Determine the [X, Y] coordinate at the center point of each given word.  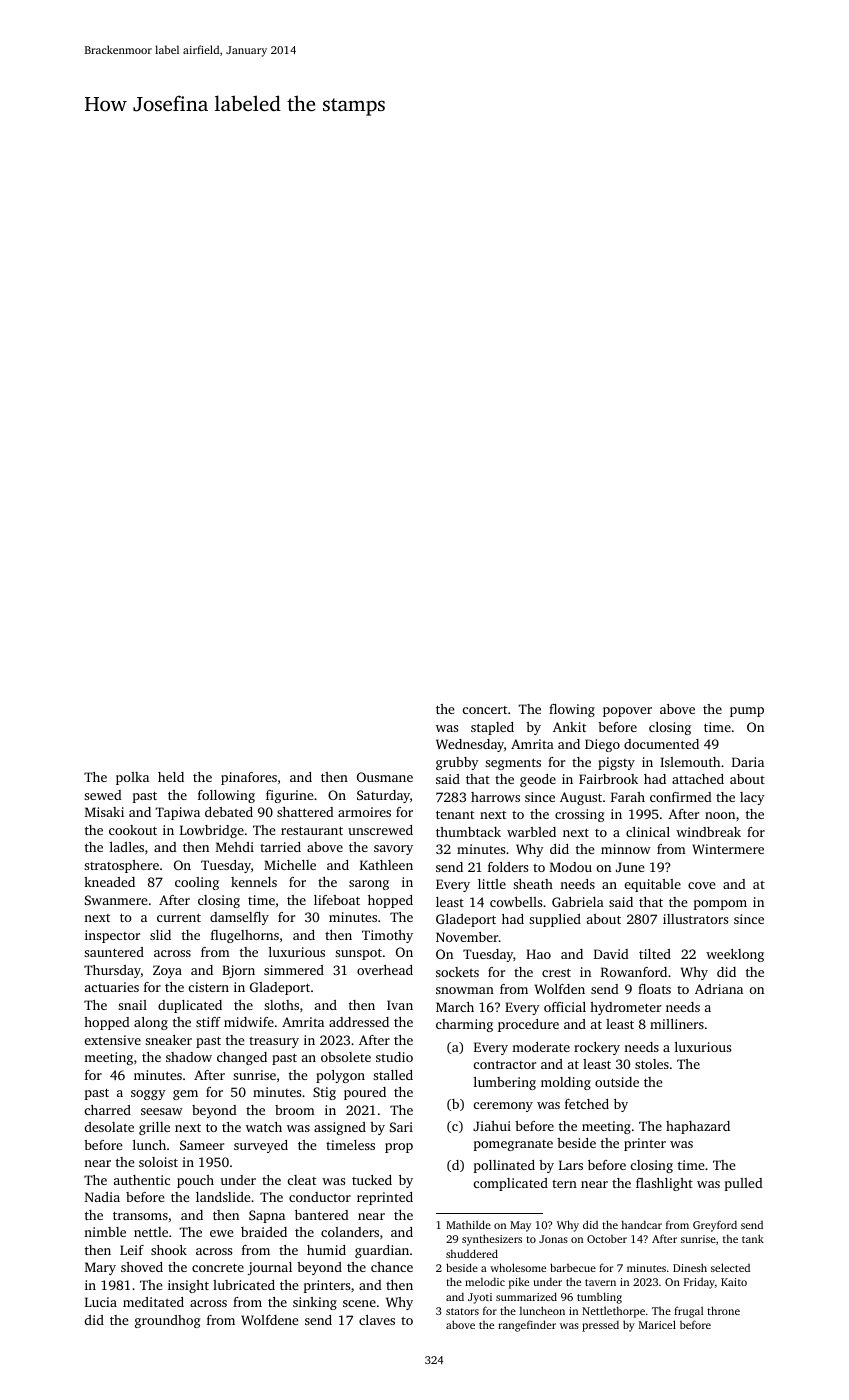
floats [654, 989]
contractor [505, 1064]
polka [132, 778]
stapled [492, 728]
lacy [752, 798]
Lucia [101, 1302]
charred [108, 1110]
